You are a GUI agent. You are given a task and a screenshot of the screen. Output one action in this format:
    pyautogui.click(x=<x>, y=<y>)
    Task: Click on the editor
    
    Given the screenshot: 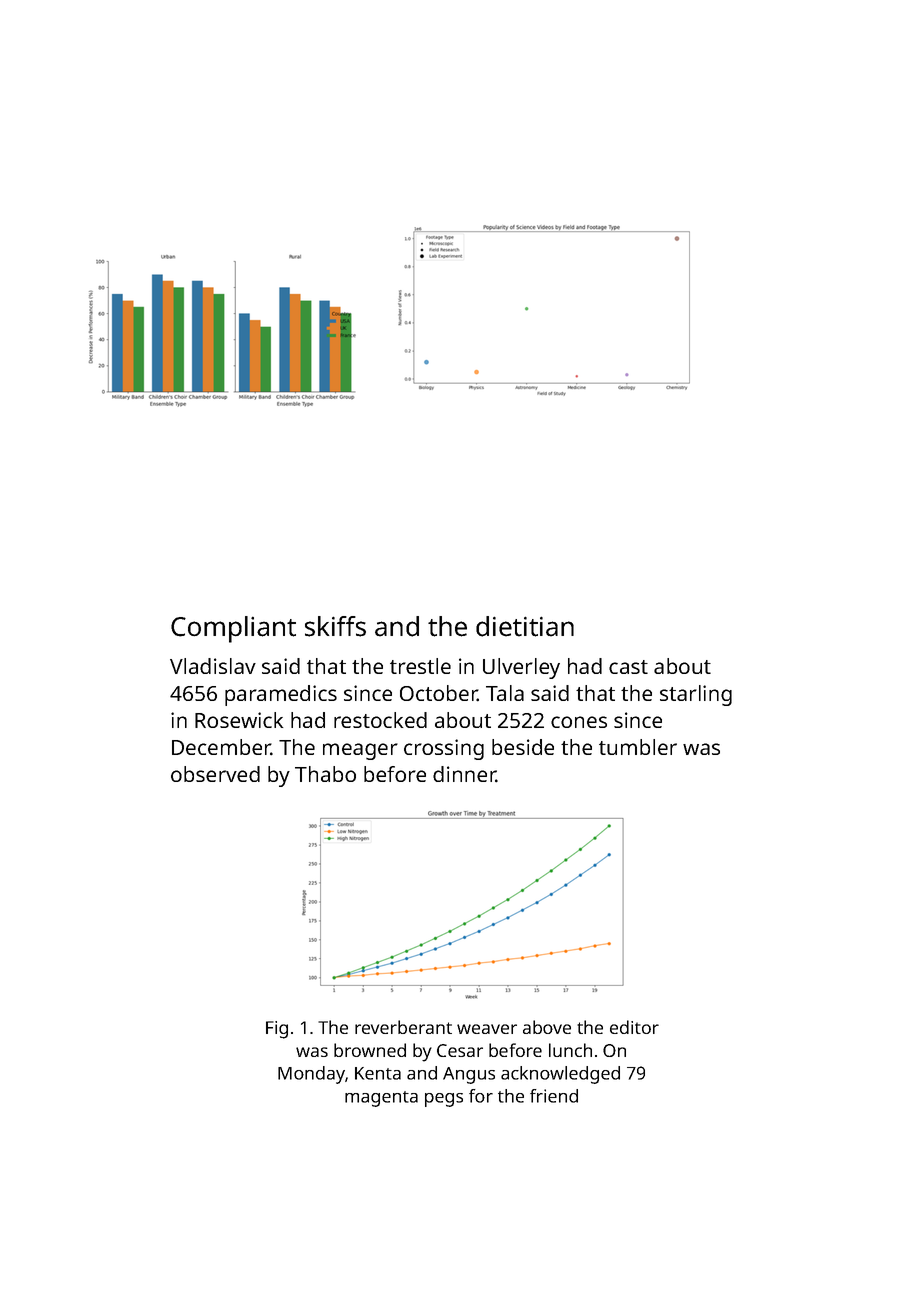 What is the action you would take?
    pyautogui.click(x=634, y=1027)
